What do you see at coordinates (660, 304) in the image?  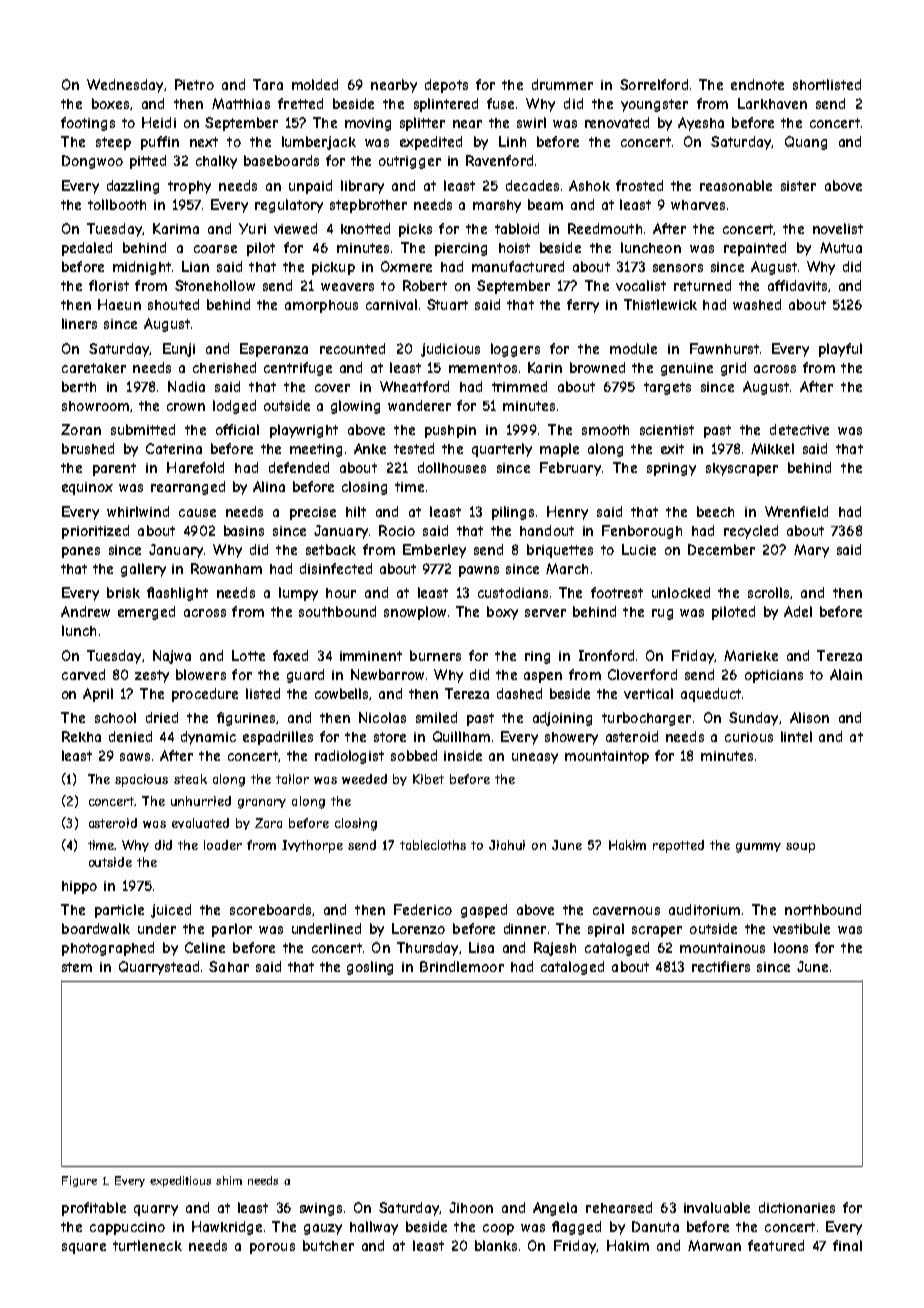 I see `Thistlewick` at bounding box center [660, 304].
